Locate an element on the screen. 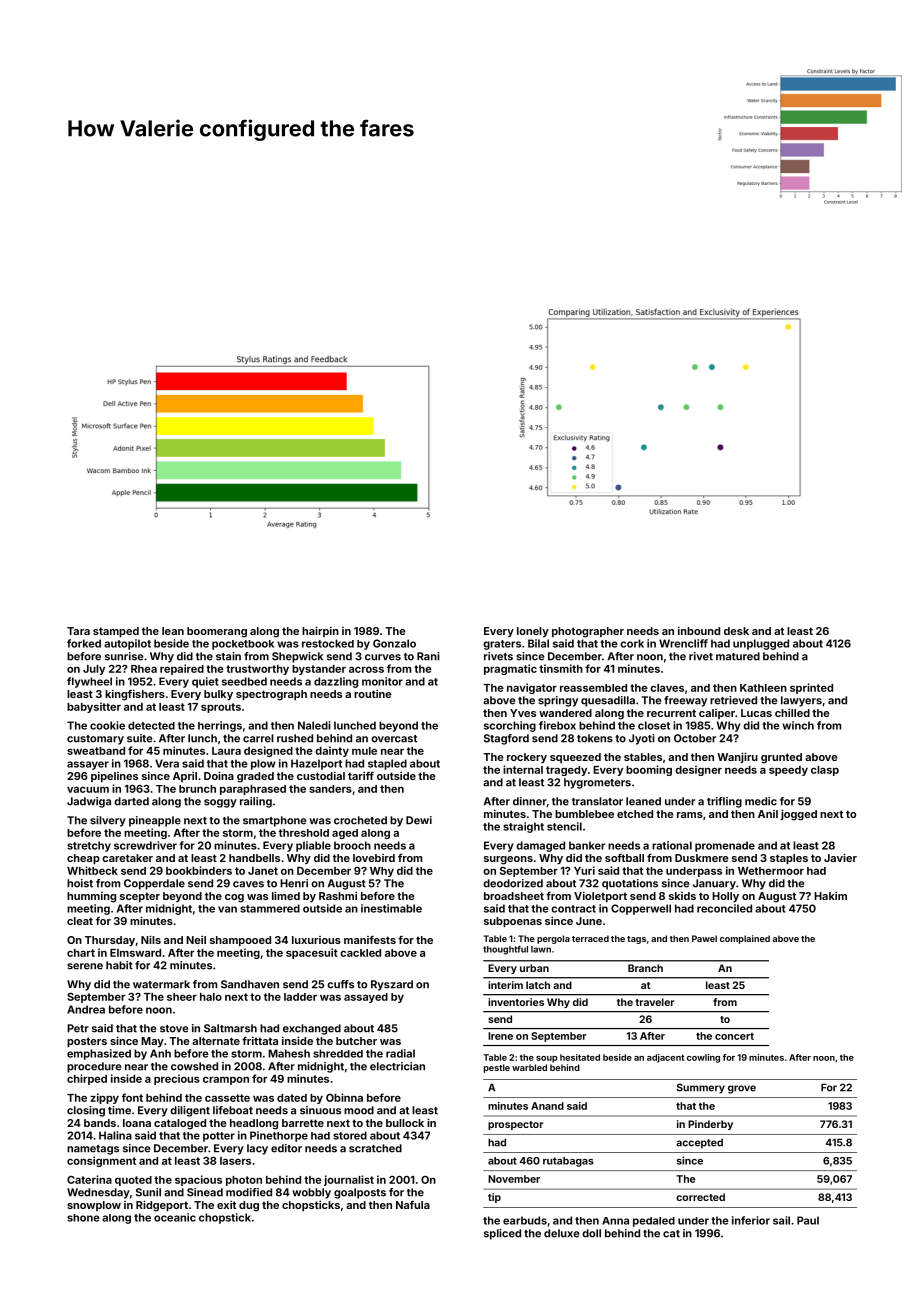  carrel is located at coordinates (258, 738).
